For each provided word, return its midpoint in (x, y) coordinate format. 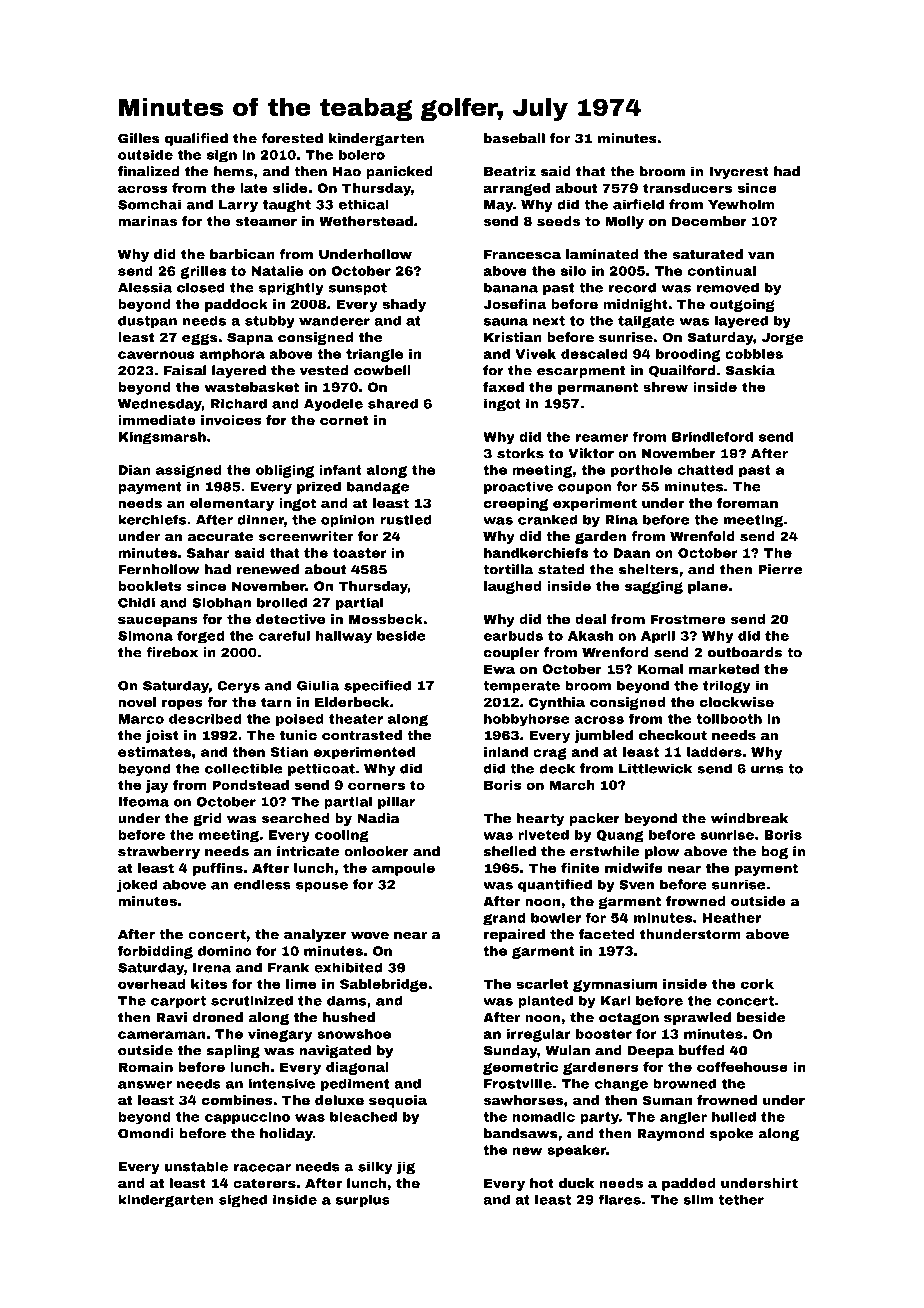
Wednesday (160, 405)
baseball (514, 138)
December (709, 221)
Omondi (146, 1133)
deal (590, 619)
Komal (660, 669)
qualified (196, 139)
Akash (590, 636)
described (205, 719)
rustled (406, 519)
